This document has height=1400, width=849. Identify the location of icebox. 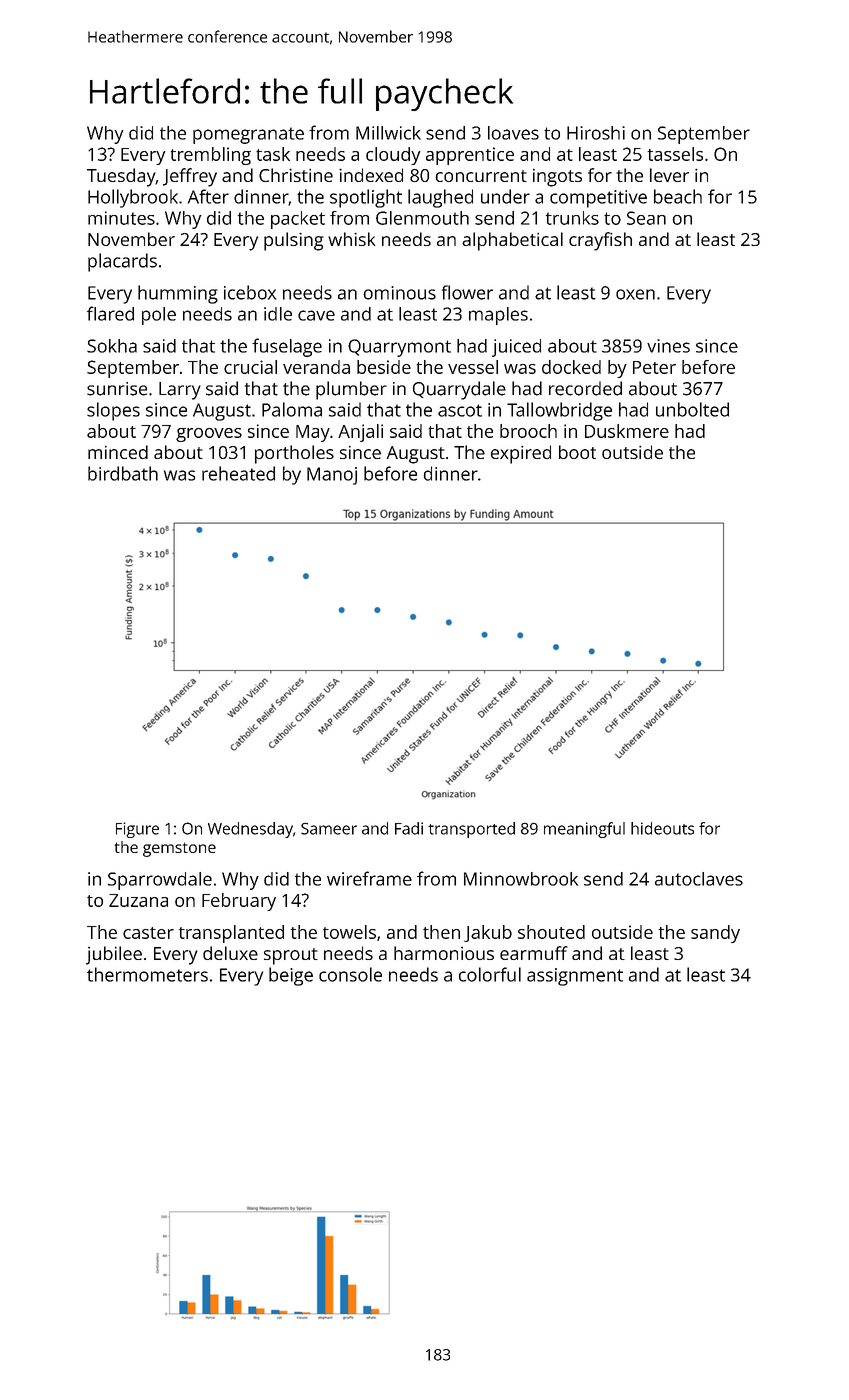
(250, 292).
